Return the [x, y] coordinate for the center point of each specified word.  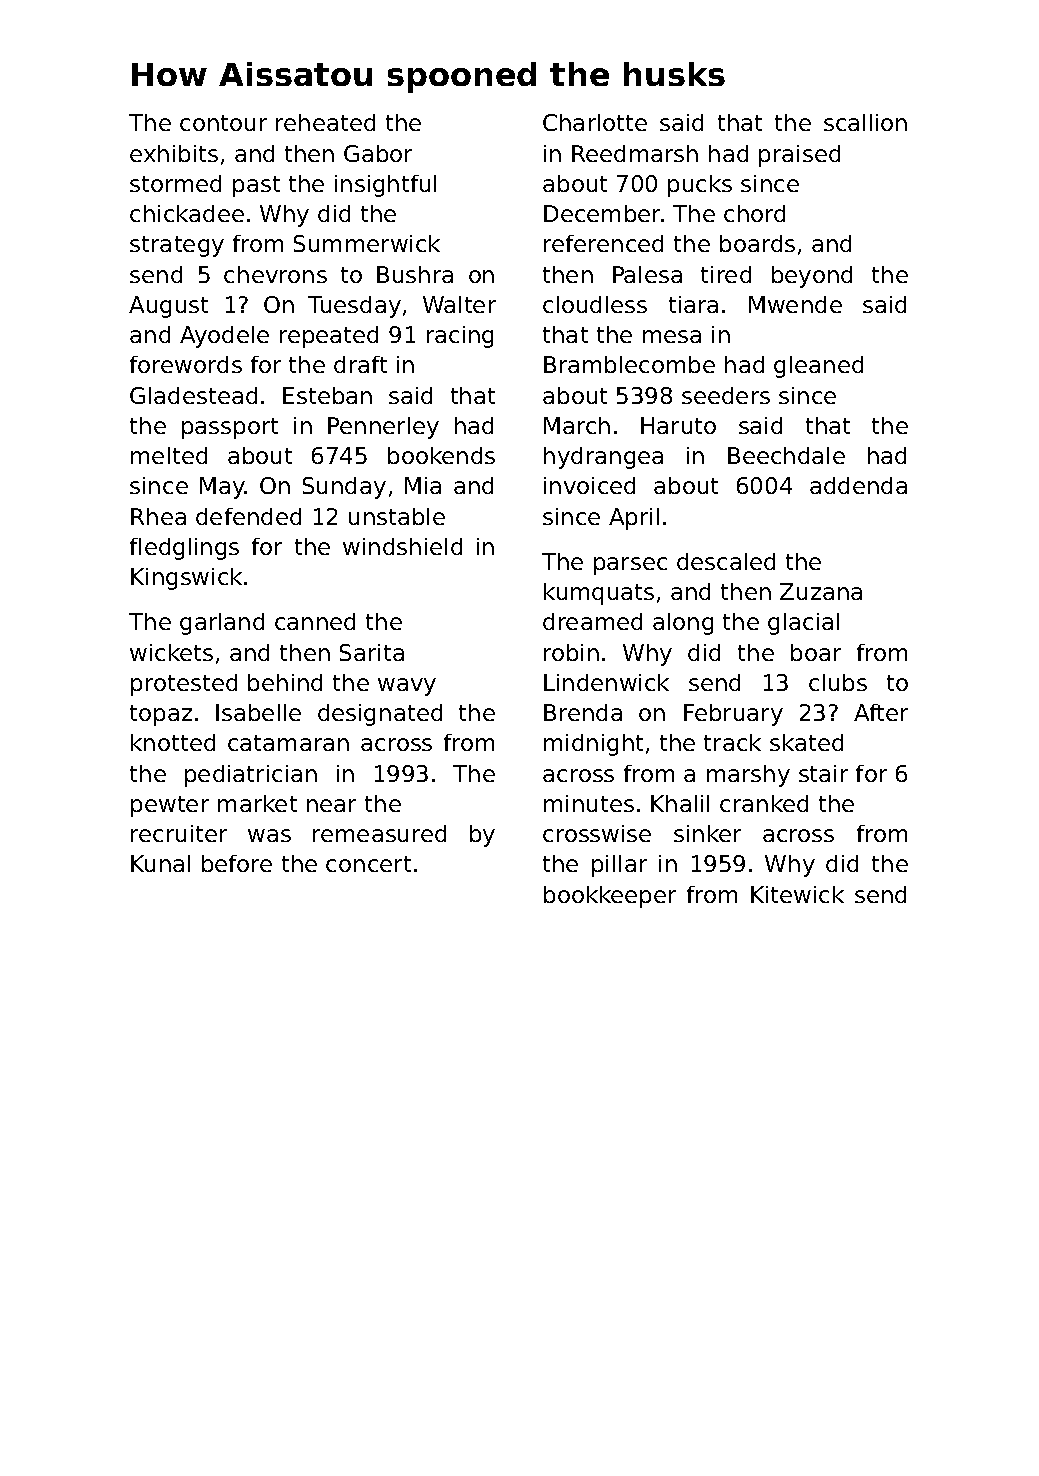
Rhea [158, 516]
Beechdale [786, 455]
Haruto [678, 425]
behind [285, 682]
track [732, 742]
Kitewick [797, 894]
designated [380, 715]
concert [368, 864]
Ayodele [224, 337]
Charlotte [595, 122]
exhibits [174, 153]
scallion [865, 122]
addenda [858, 485]
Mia [423, 485]
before [237, 863]
